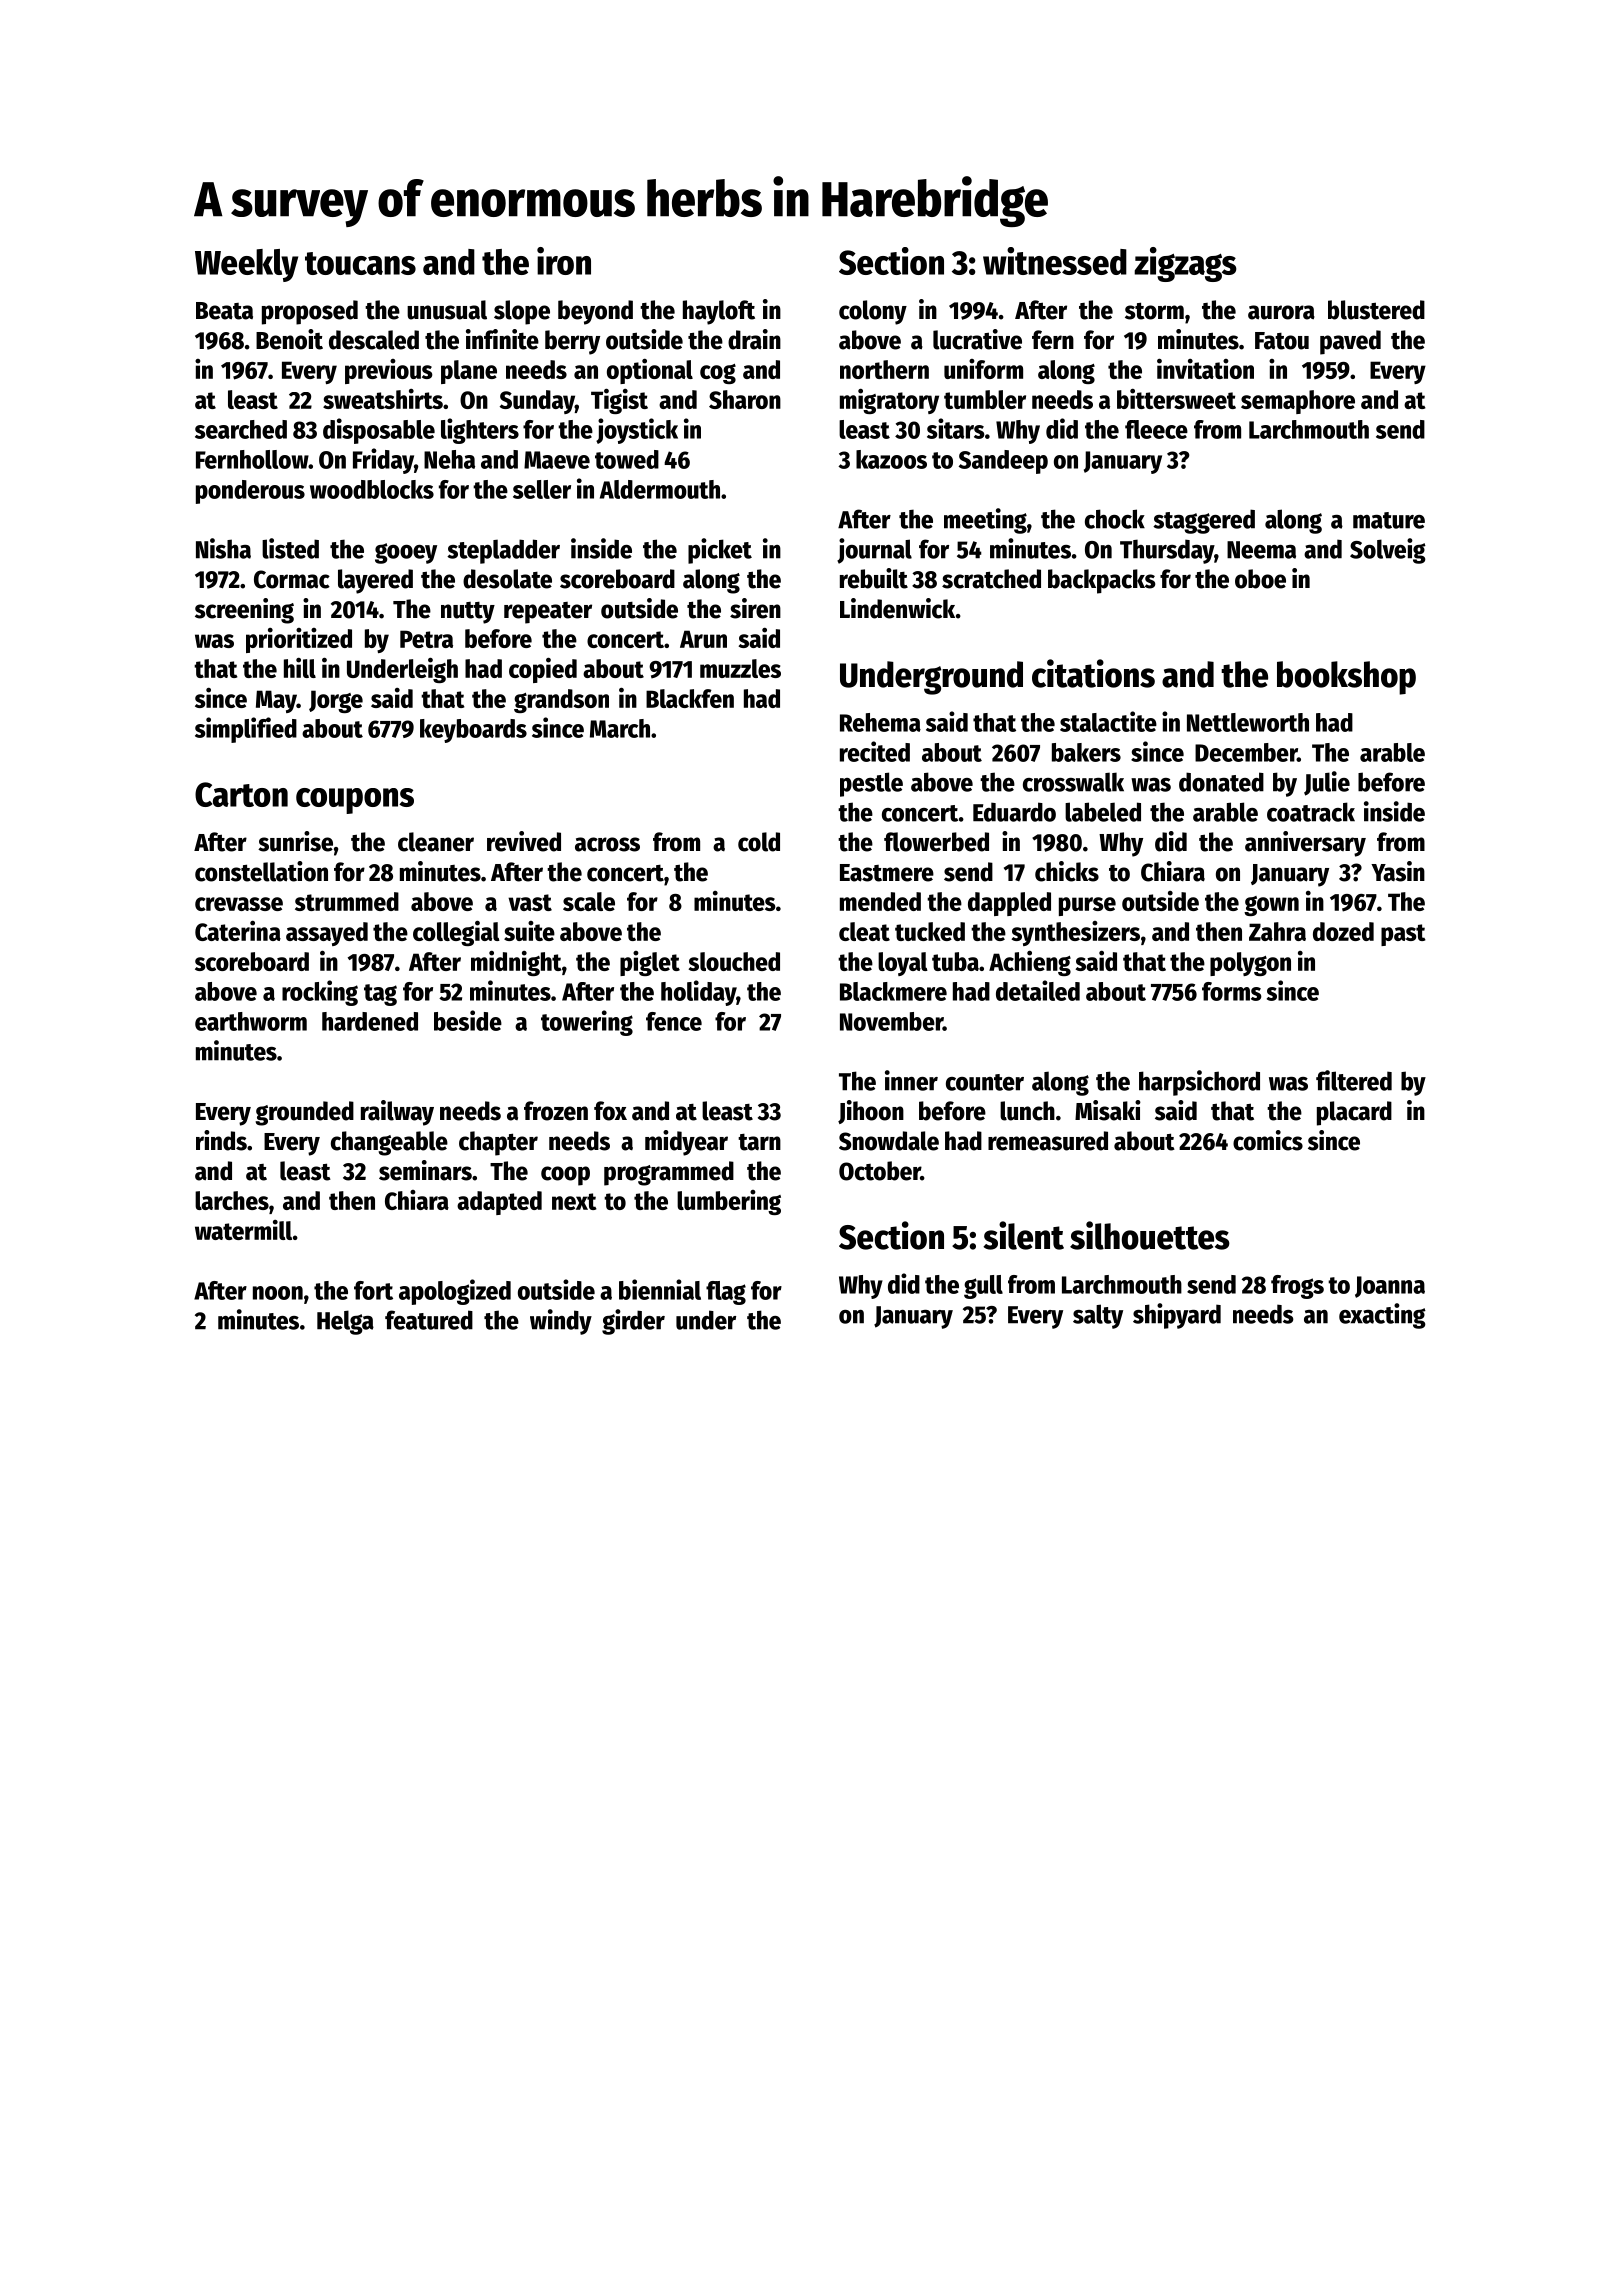  What do you see at coordinates (674, 1021) in the screenshot?
I see `fence` at bounding box center [674, 1021].
